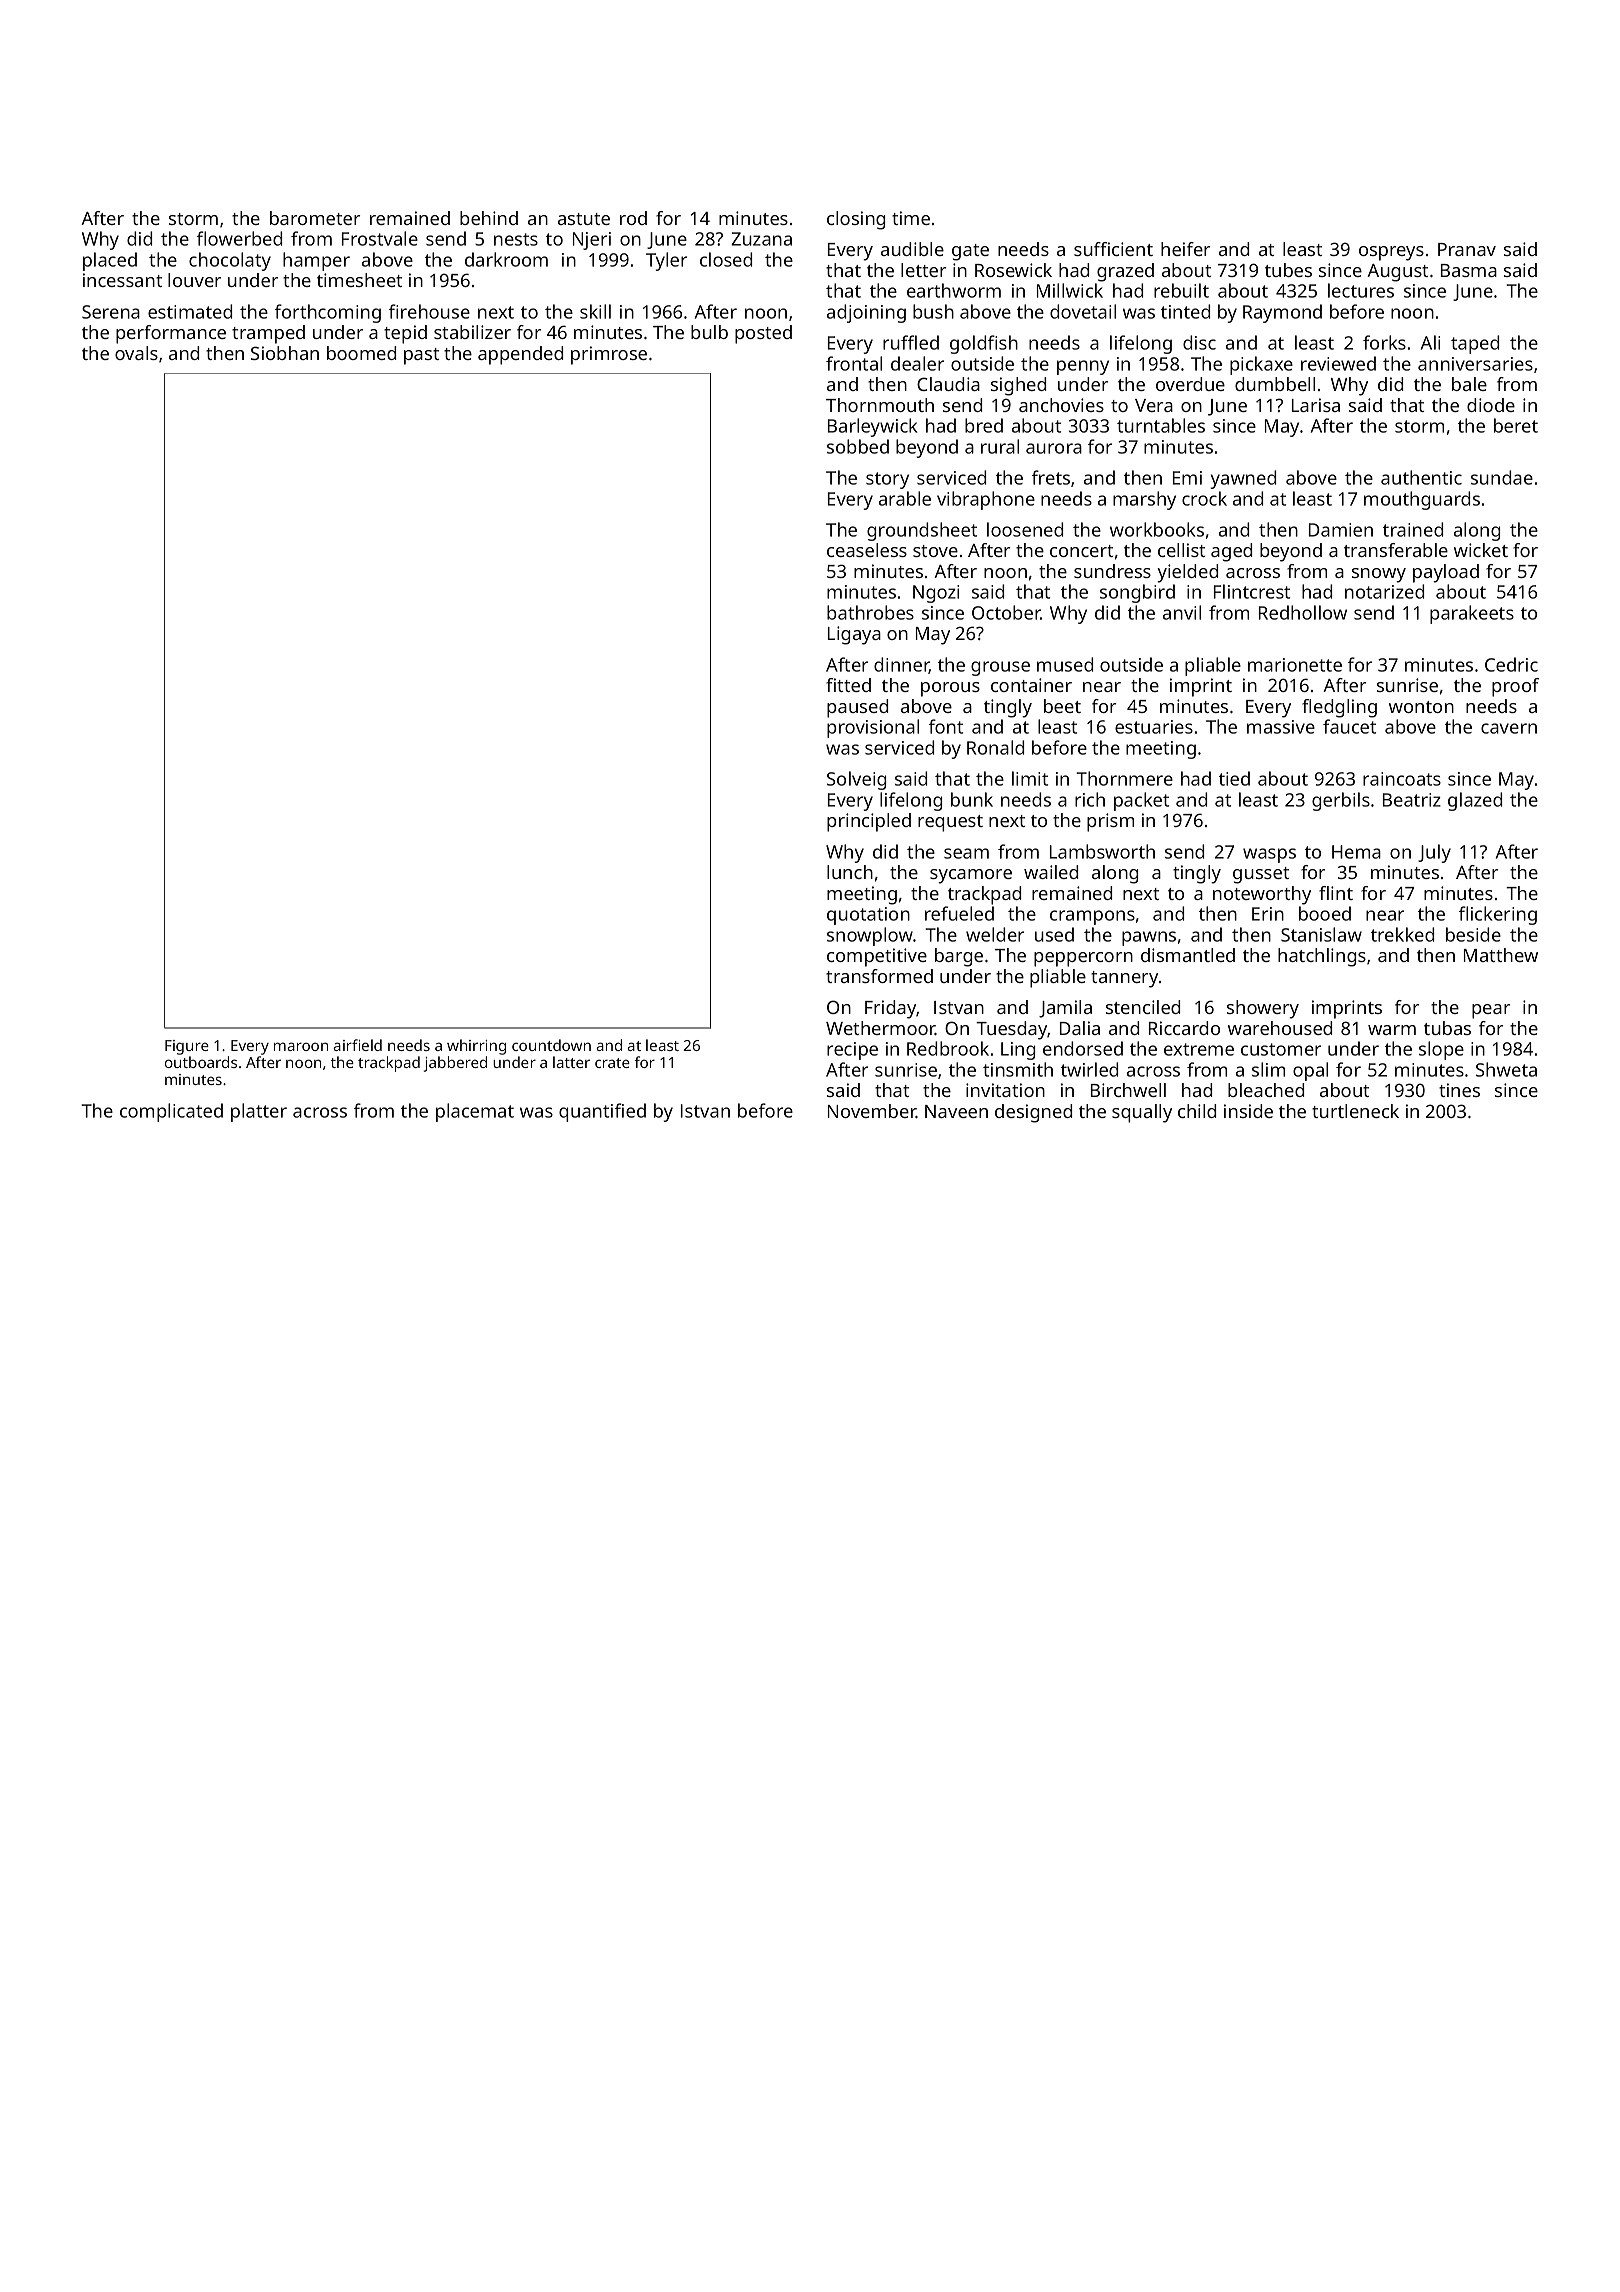  I want to click on forthcoming, so click(328, 313).
